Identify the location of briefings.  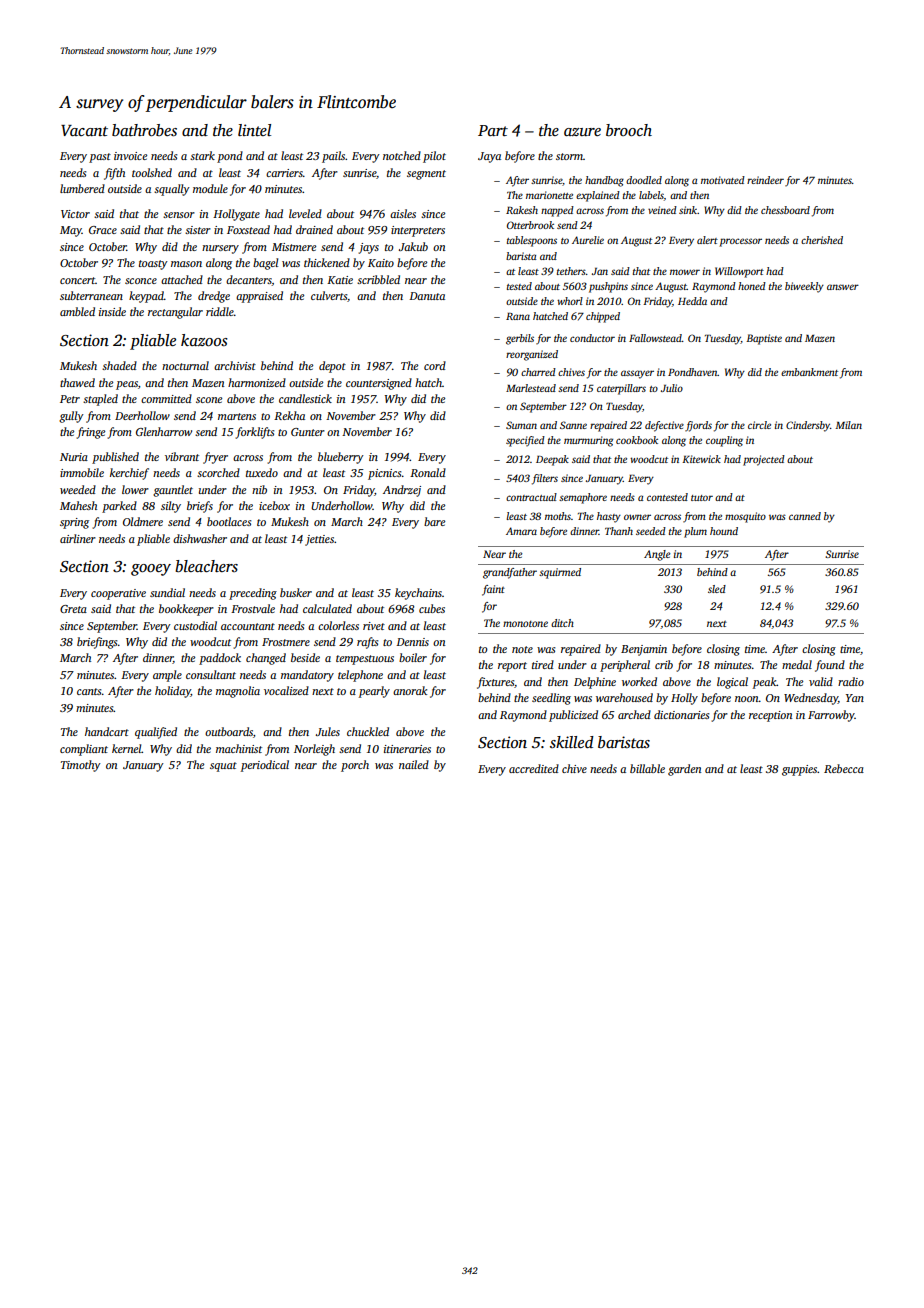
(97, 643).
